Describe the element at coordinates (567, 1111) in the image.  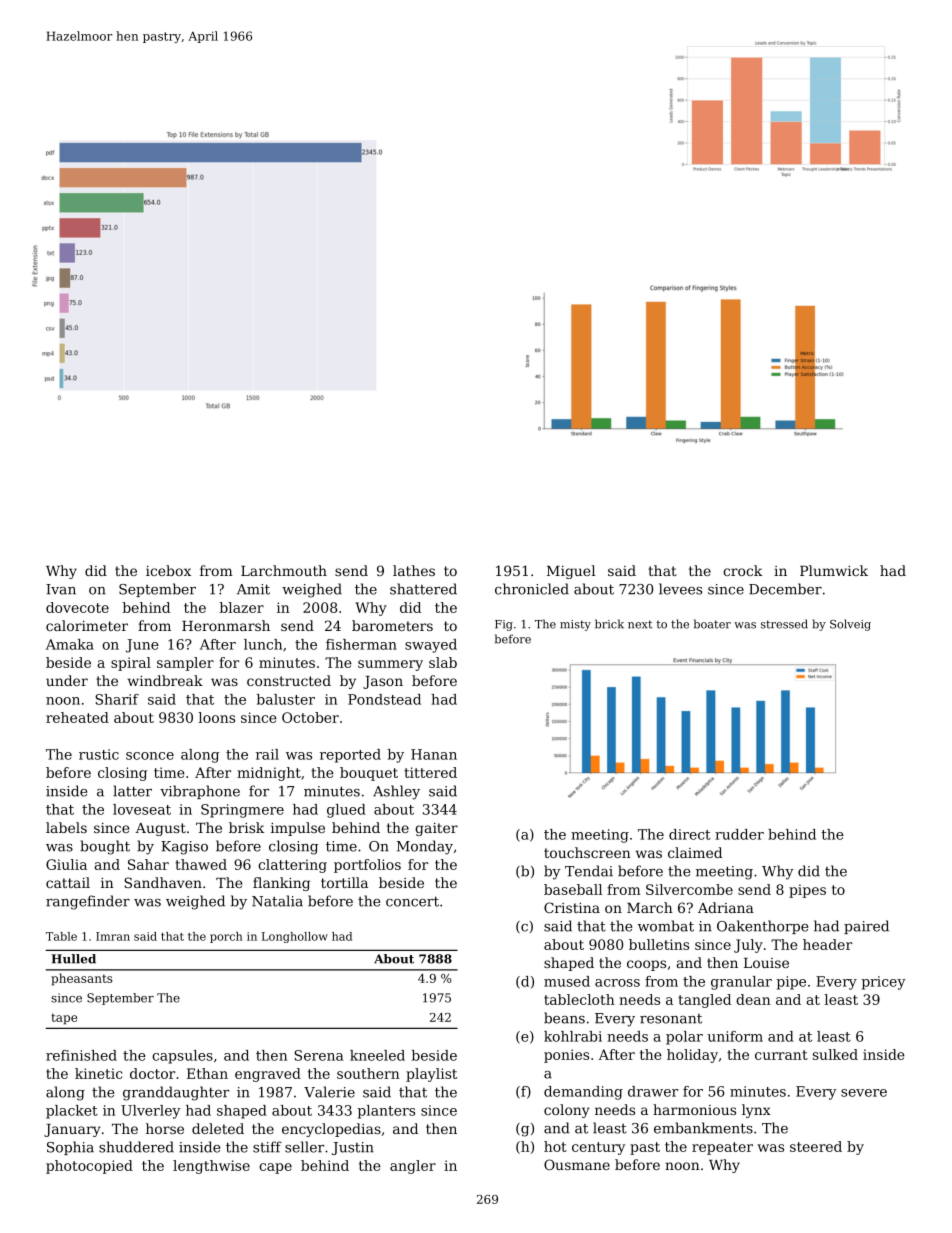
I see `colony` at that location.
